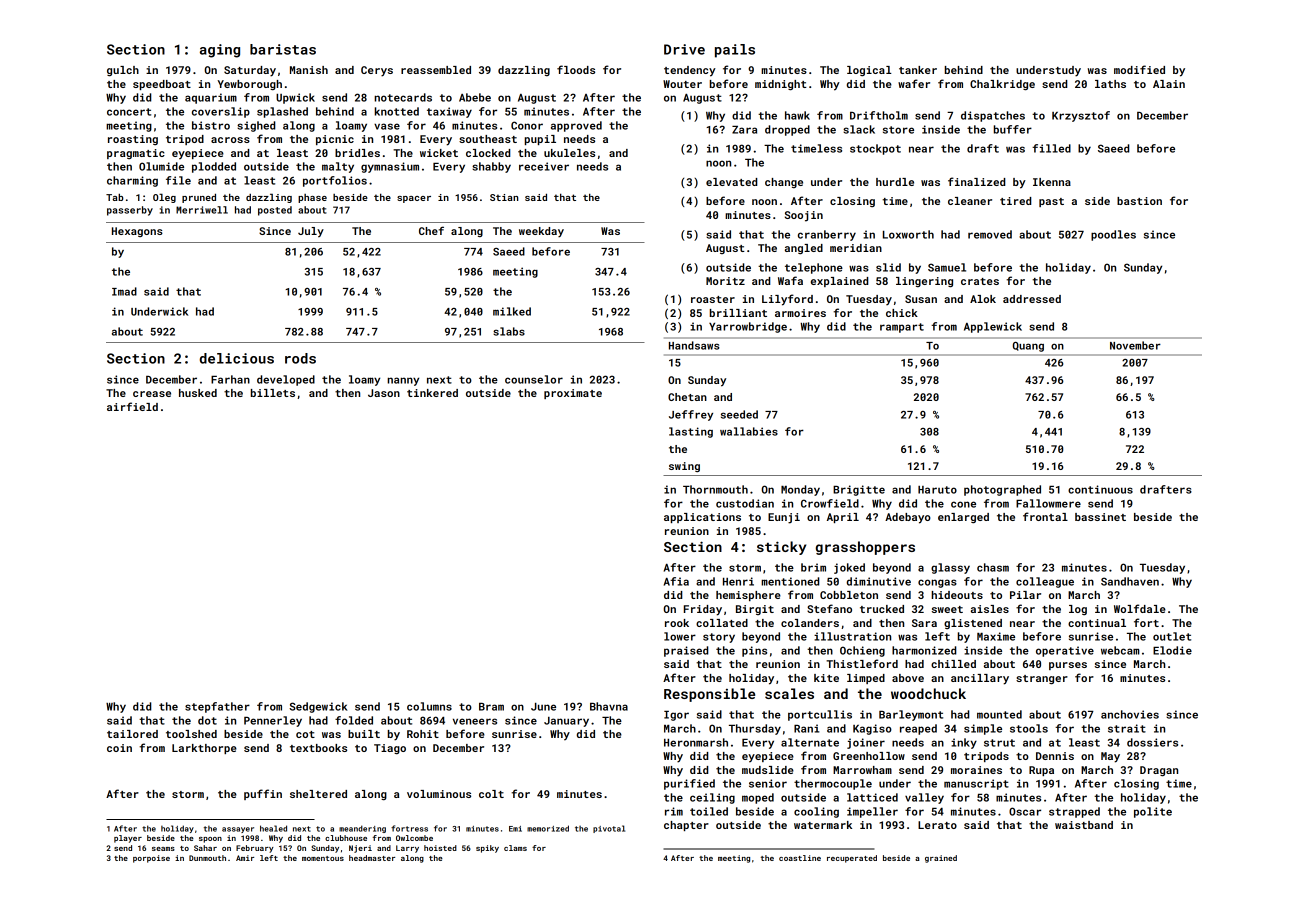  What do you see at coordinates (576, 69) in the screenshot?
I see `floods` at bounding box center [576, 69].
